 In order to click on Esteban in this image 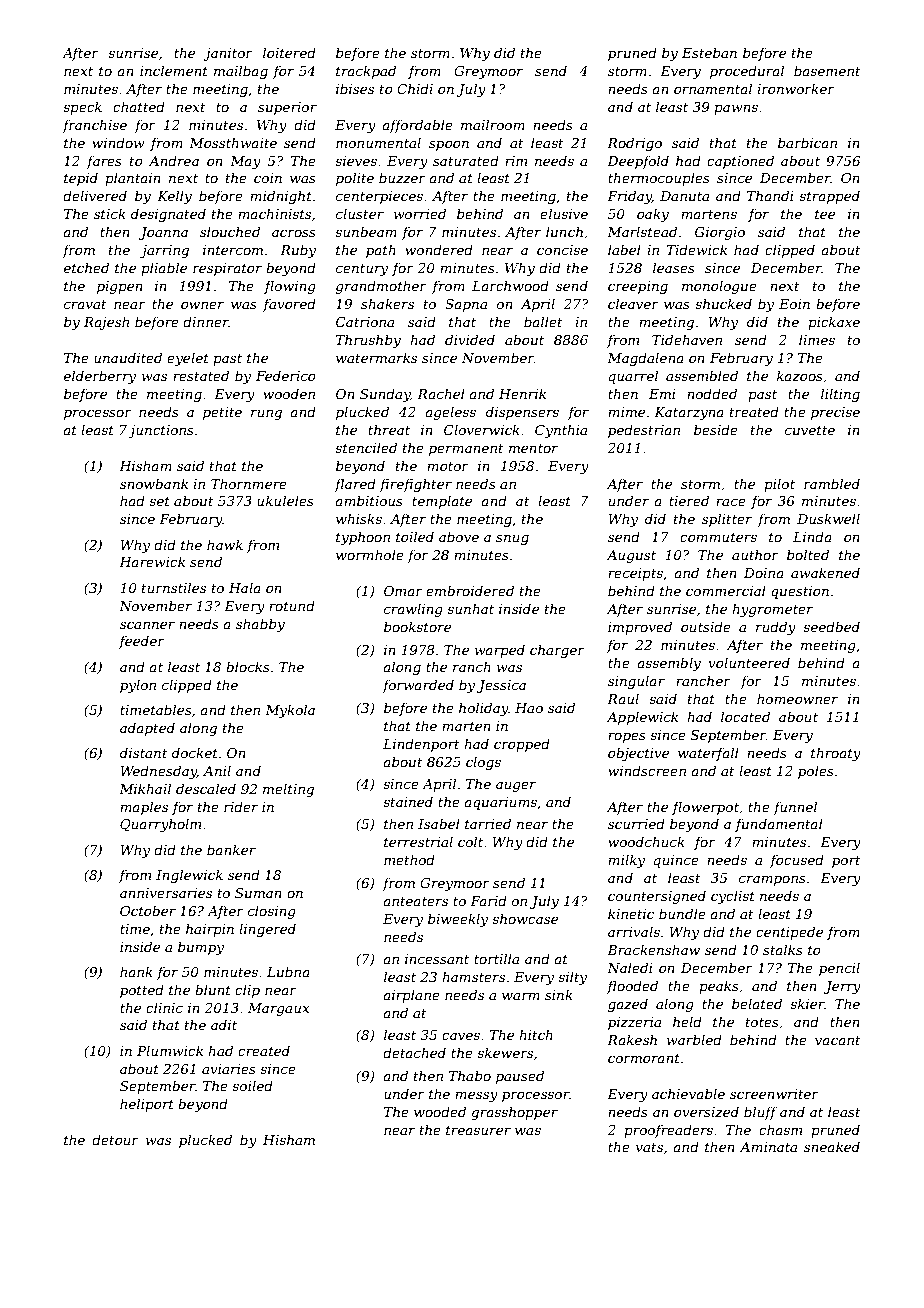, I will do `click(709, 52)`.
